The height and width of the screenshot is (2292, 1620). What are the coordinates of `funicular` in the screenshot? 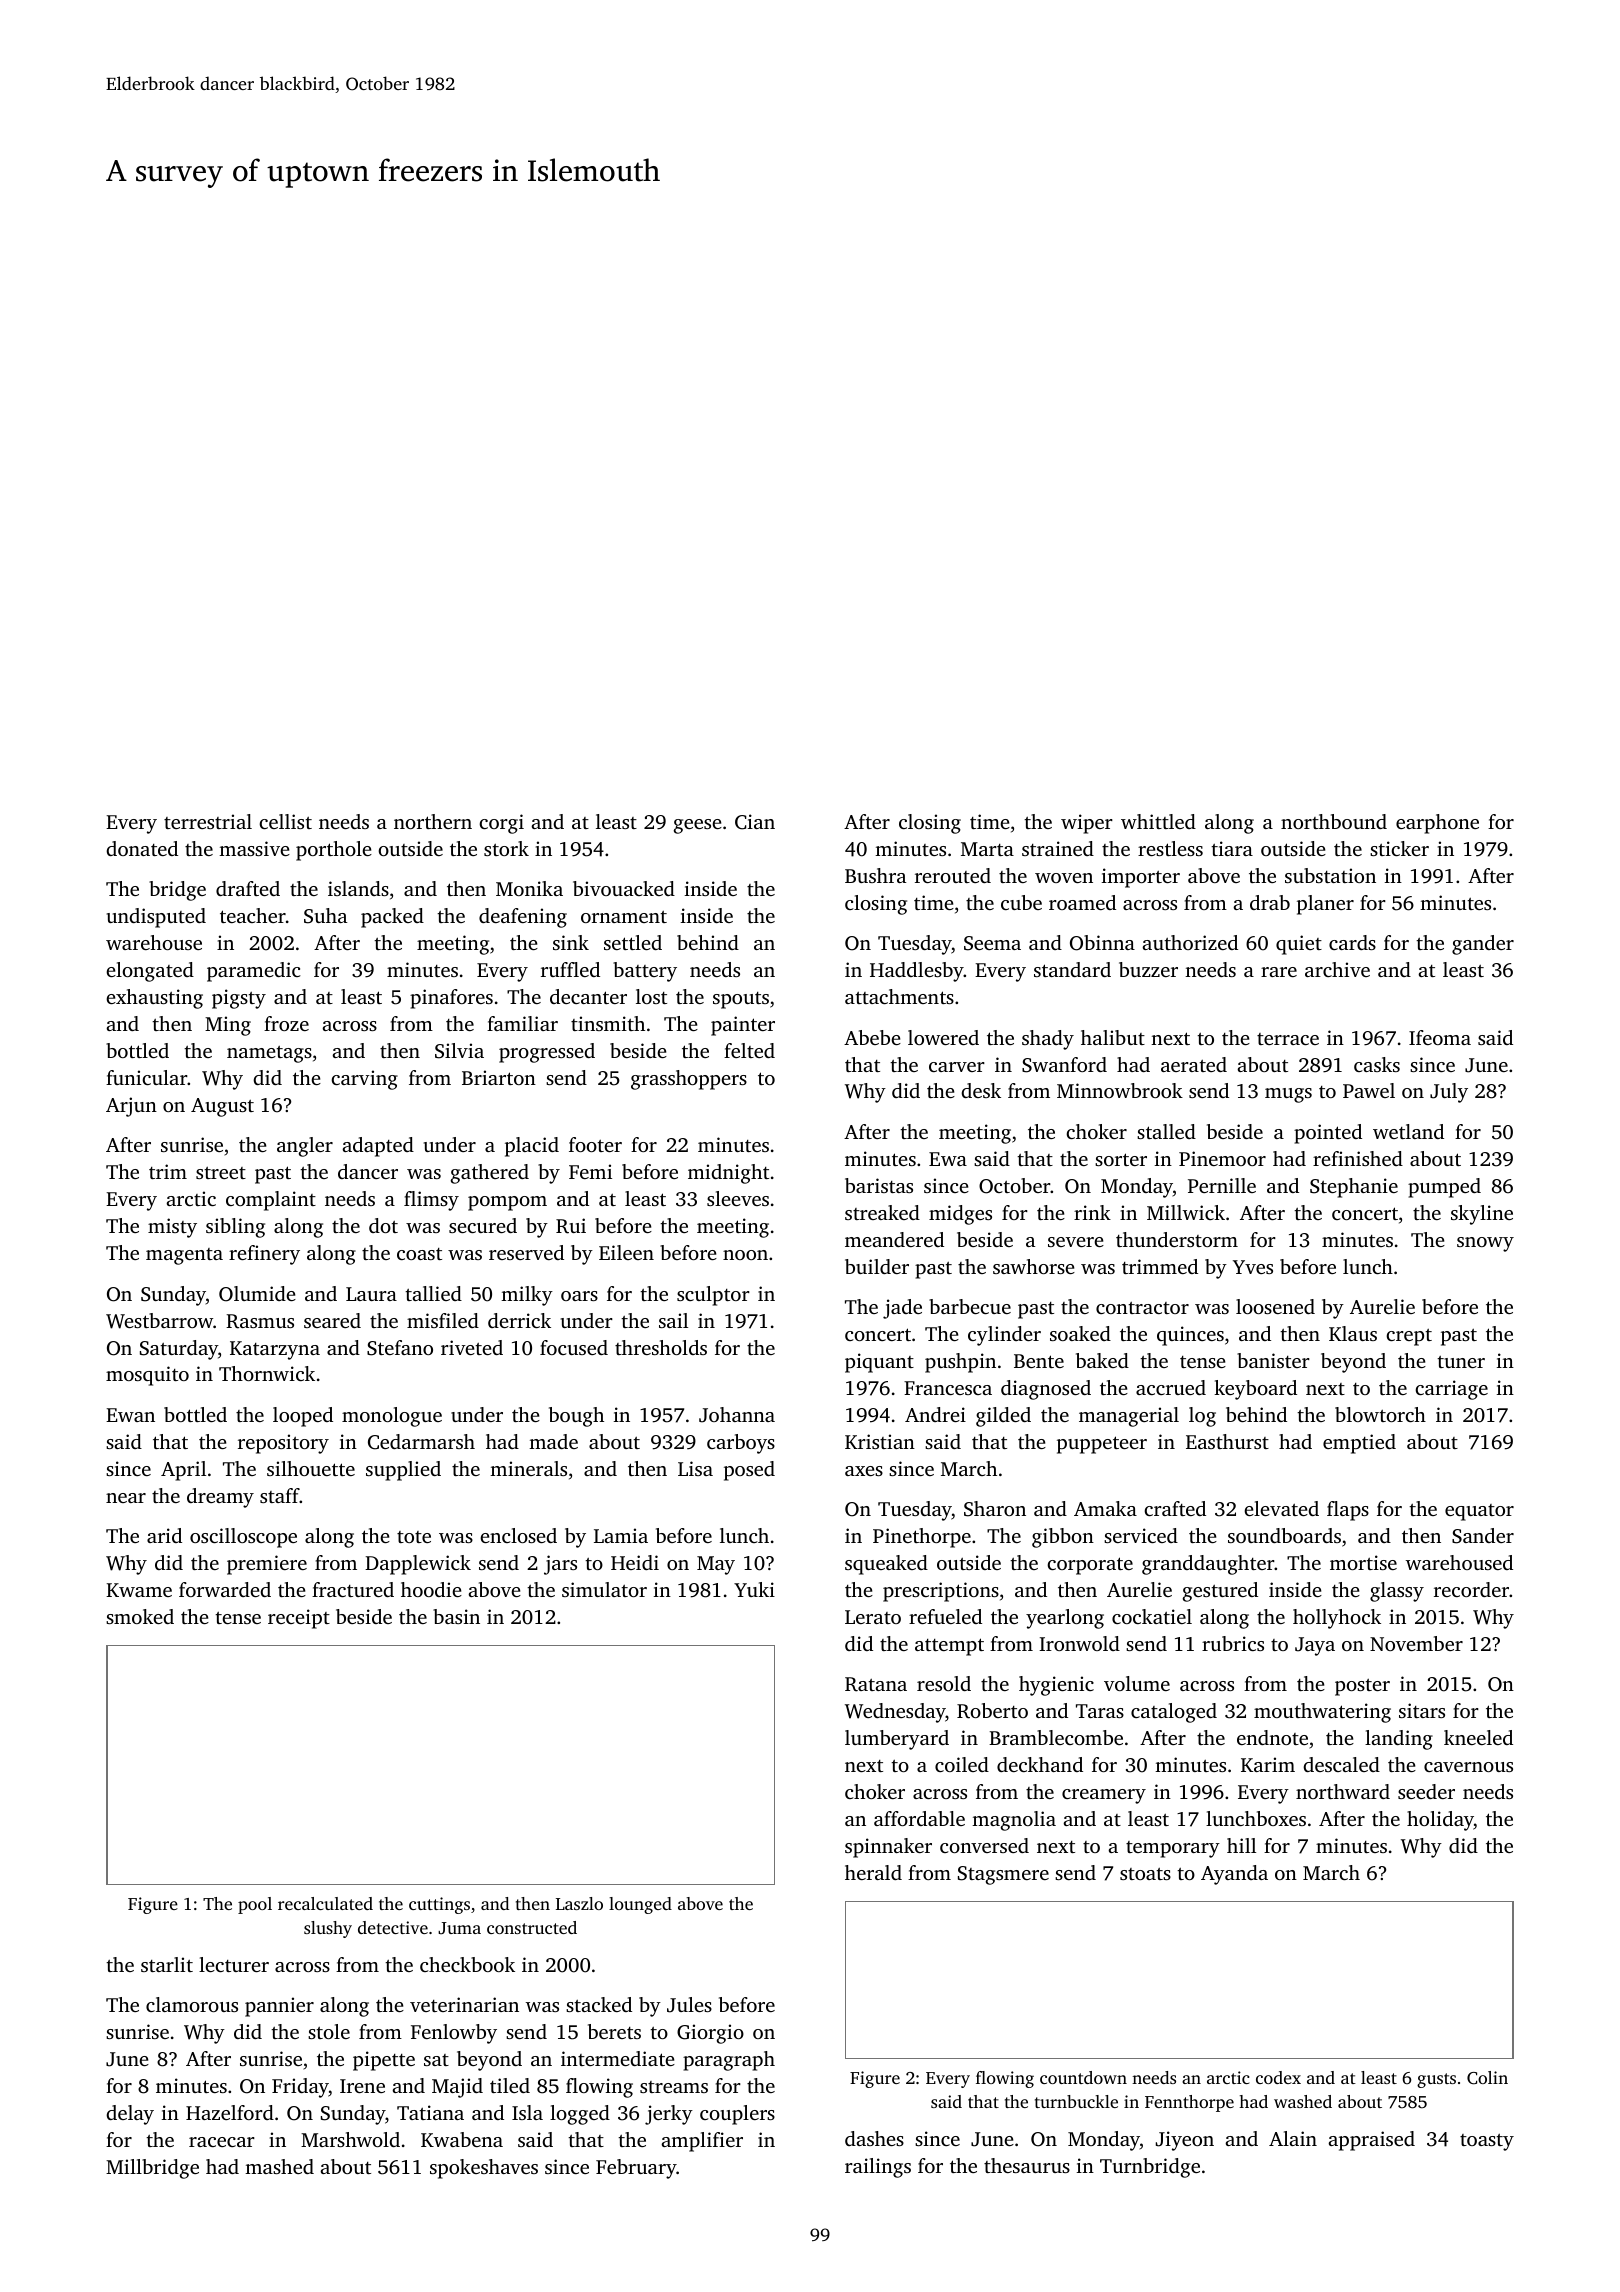 It's located at (146, 1077).
